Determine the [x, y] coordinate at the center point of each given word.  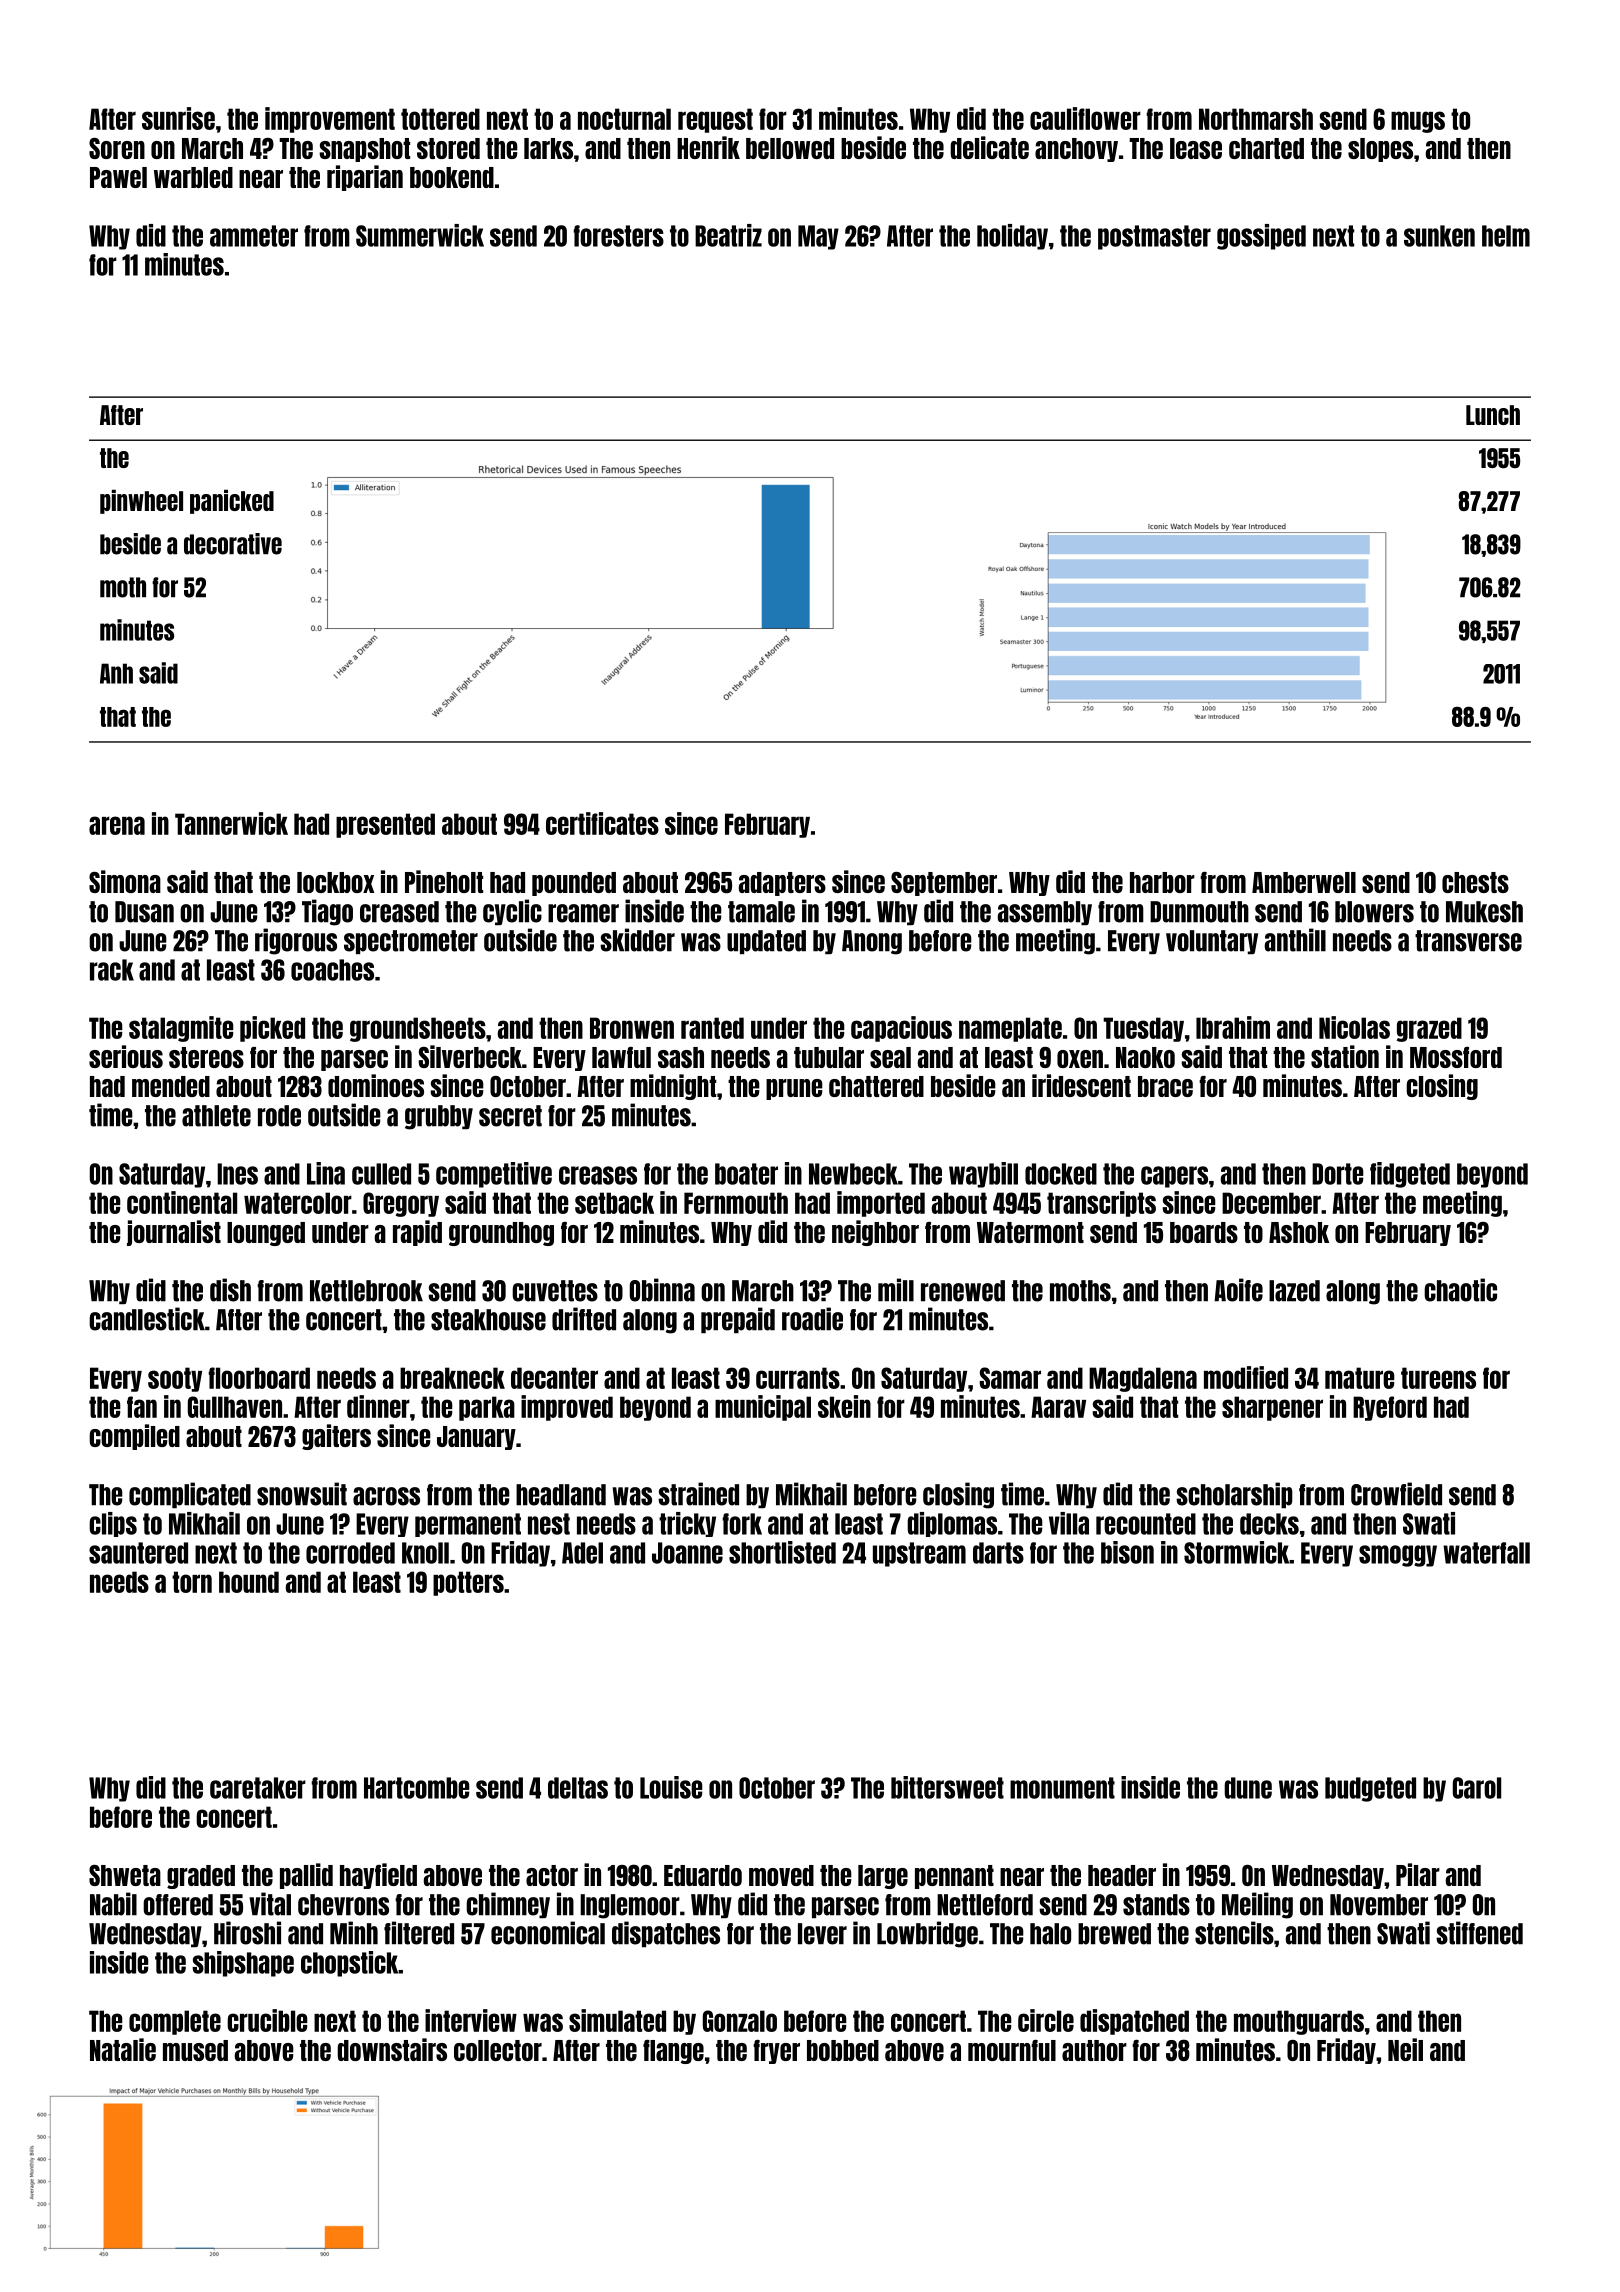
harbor [1162, 882]
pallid [306, 1876]
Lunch [1493, 415]
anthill [1295, 940]
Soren [117, 148]
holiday [1012, 237]
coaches [332, 970]
